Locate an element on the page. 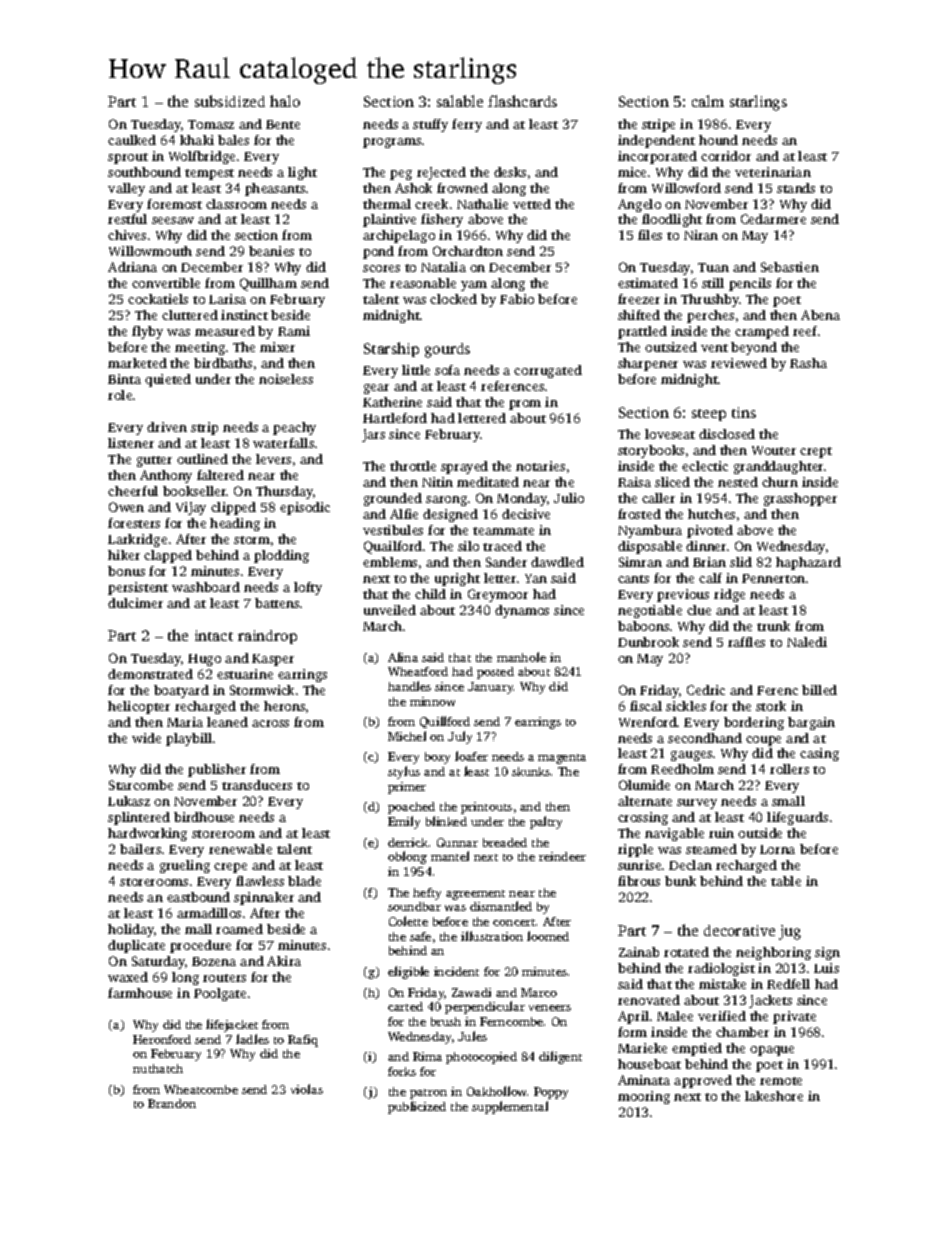 The image size is (952, 1233). corridor is located at coordinates (726, 156).
